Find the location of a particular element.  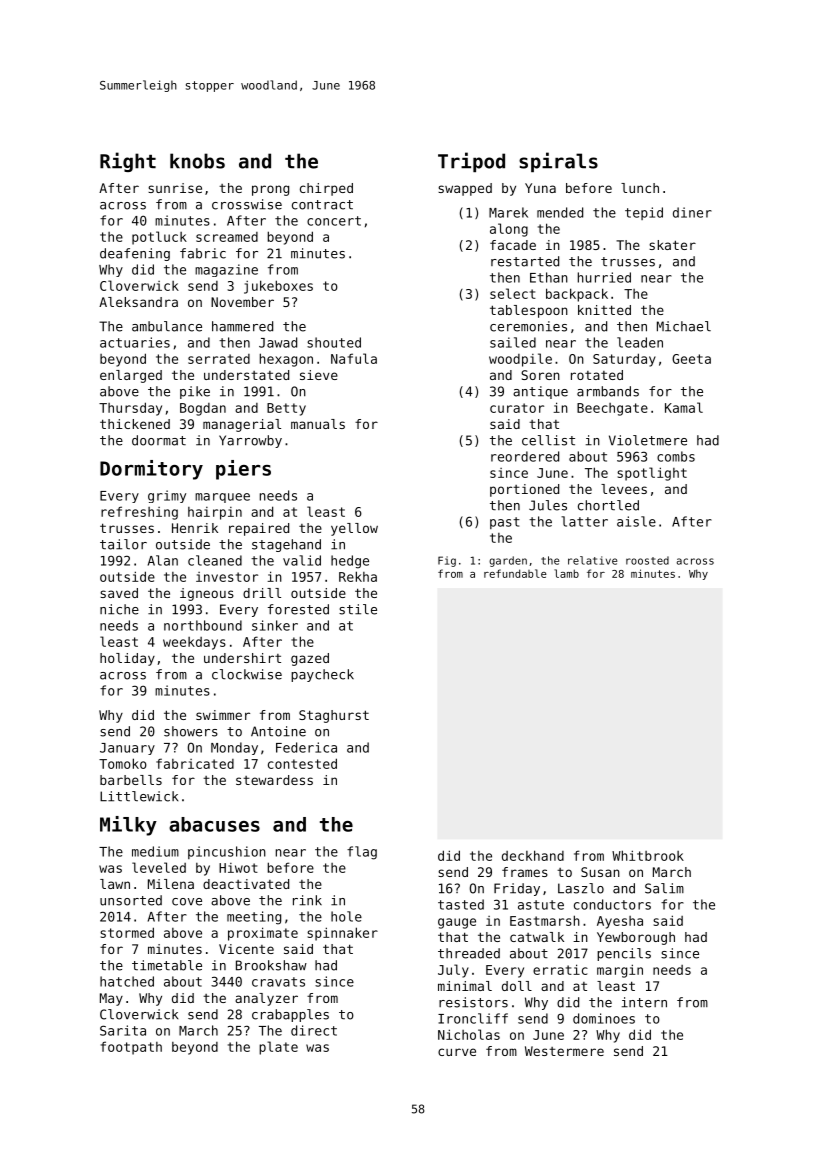

Staghurst is located at coordinates (334, 716).
